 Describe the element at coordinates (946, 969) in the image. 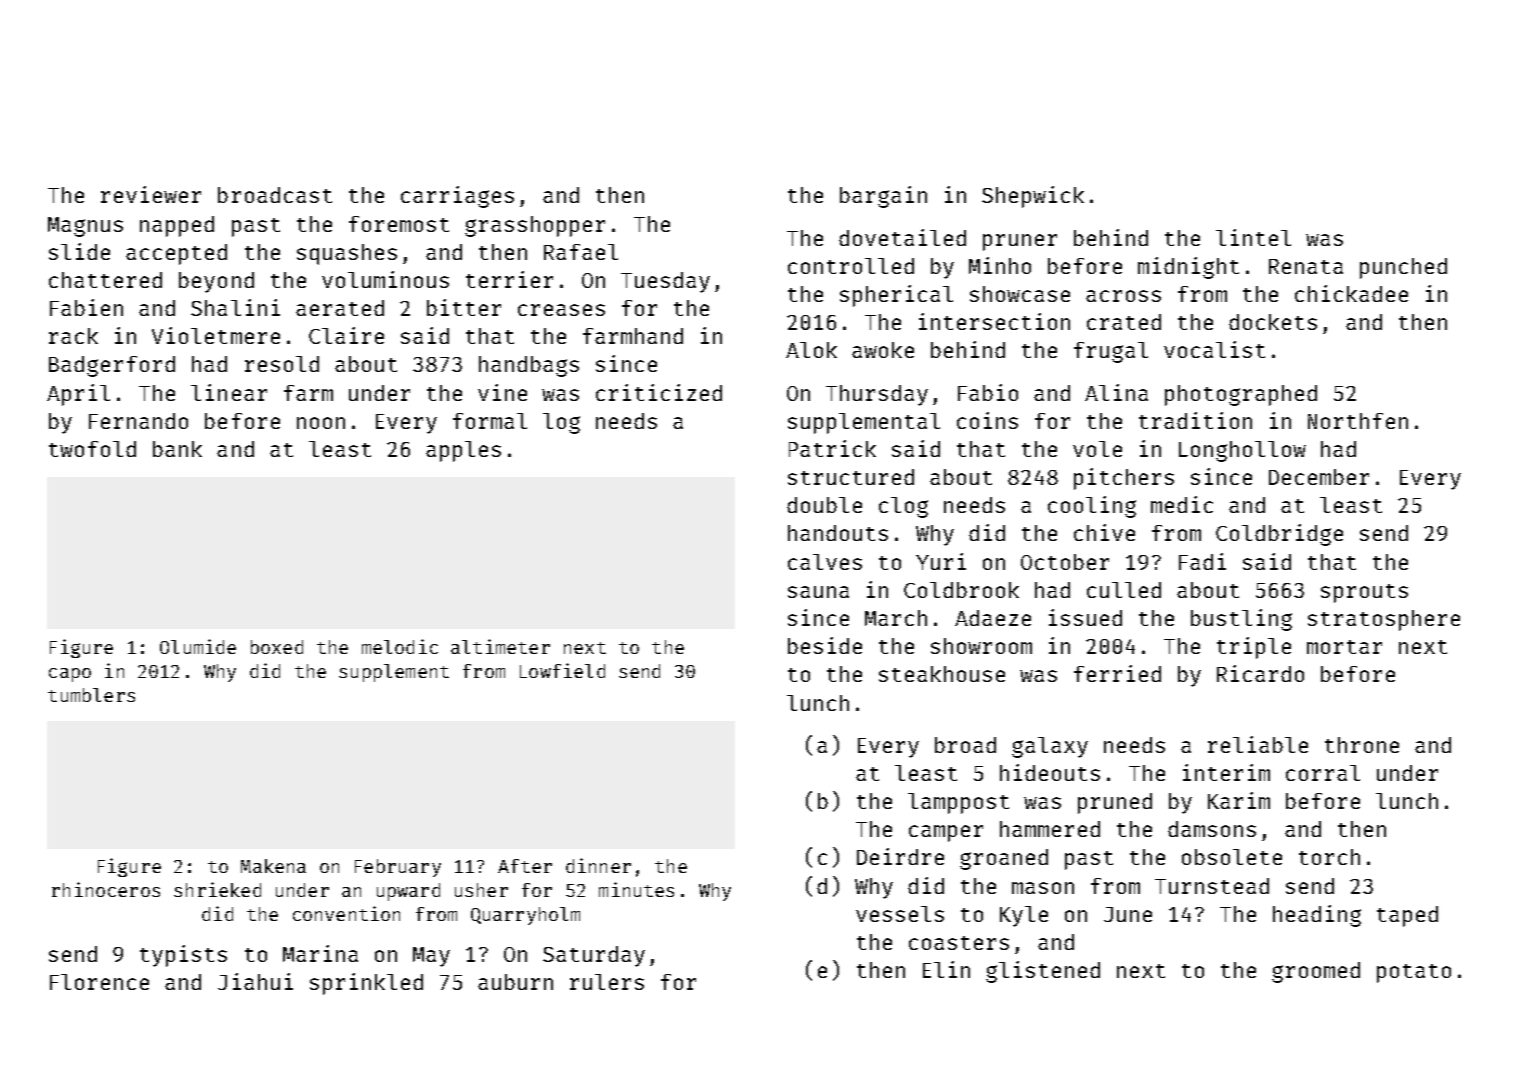

I see `Elin` at that location.
